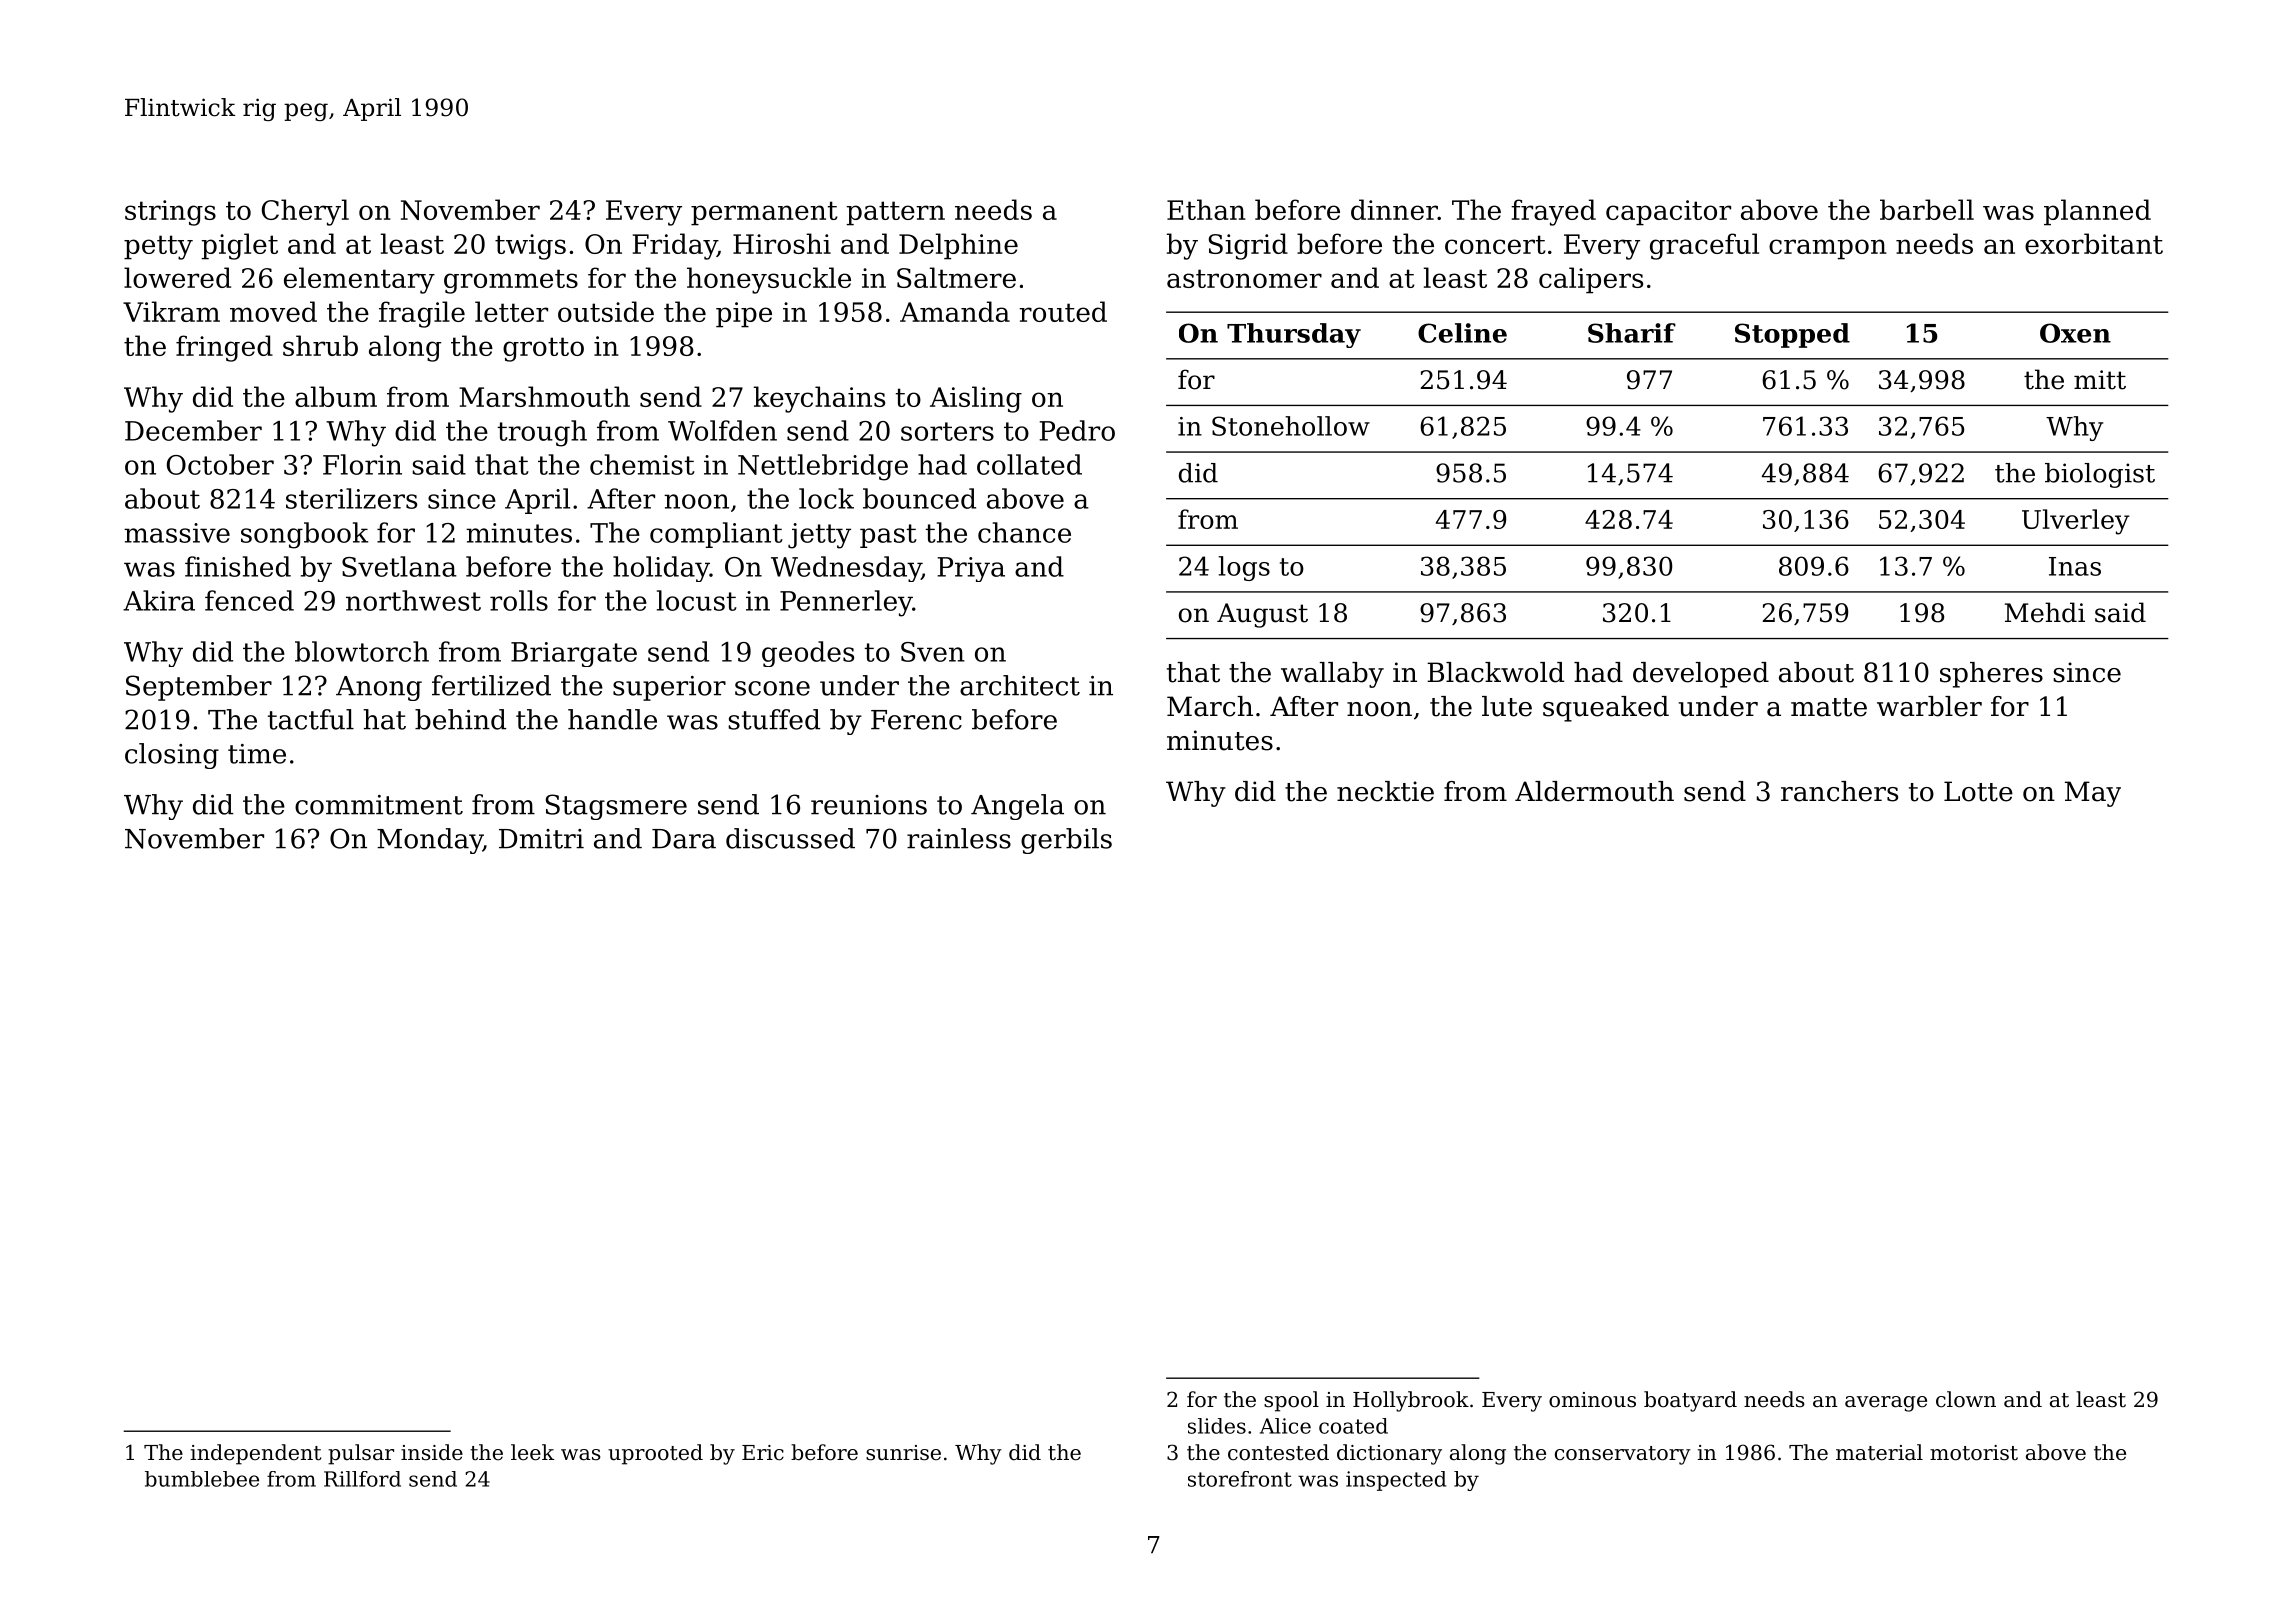  What do you see at coordinates (903, 1453) in the screenshot?
I see `sunrise` at bounding box center [903, 1453].
